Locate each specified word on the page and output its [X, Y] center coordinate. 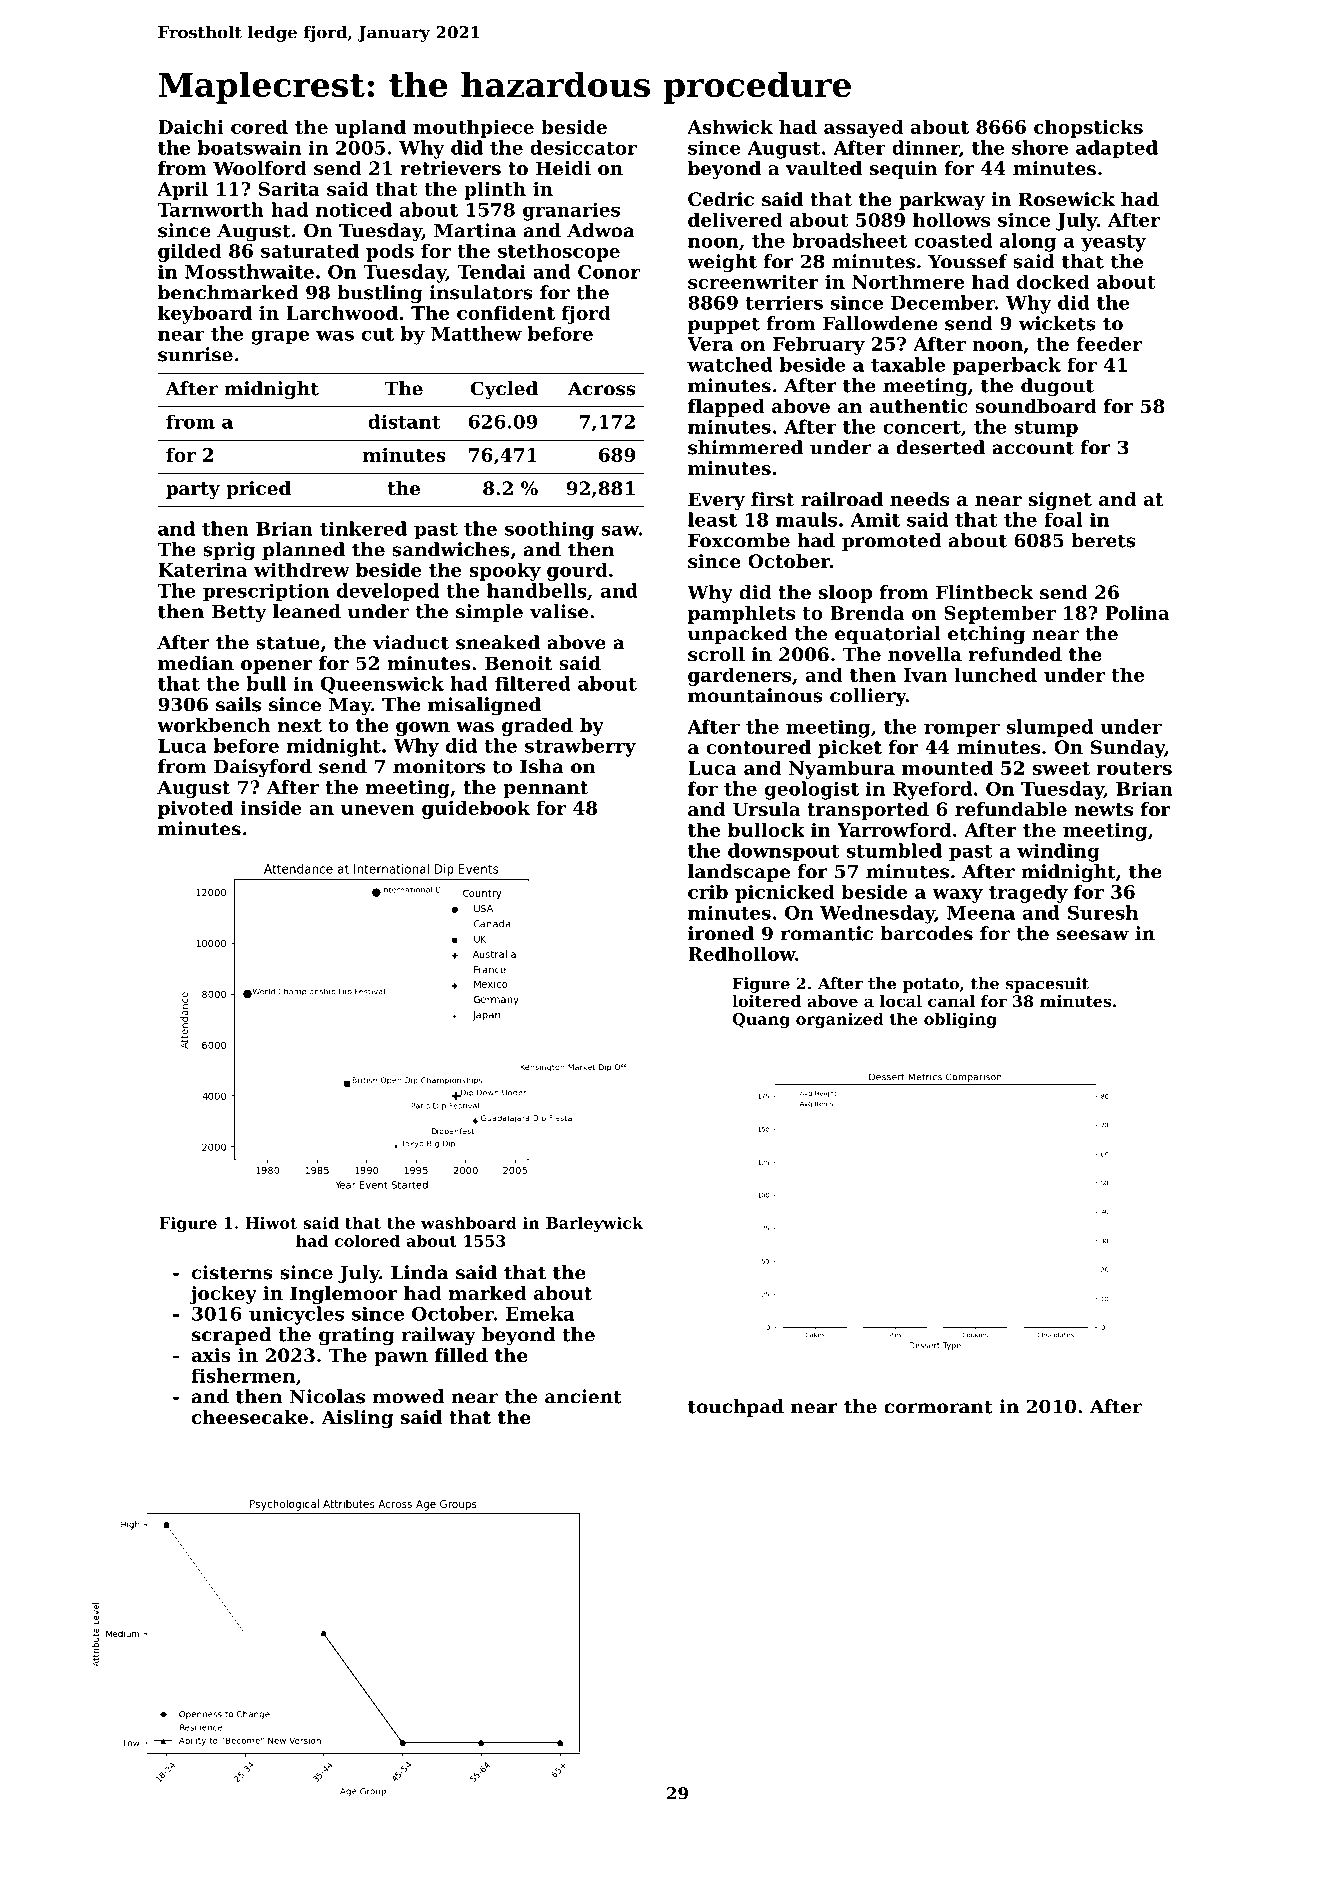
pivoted [195, 809]
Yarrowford [894, 829]
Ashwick [730, 126]
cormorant [938, 1407]
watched [730, 364]
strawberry [580, 747]
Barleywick [594, 1224]
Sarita [289, 189]
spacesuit [1047, 985]
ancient [583, 1396]
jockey [223, 1295]
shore [1040, 147]
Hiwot [271, 1223]
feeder [1109, 343]
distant [404, 421]
